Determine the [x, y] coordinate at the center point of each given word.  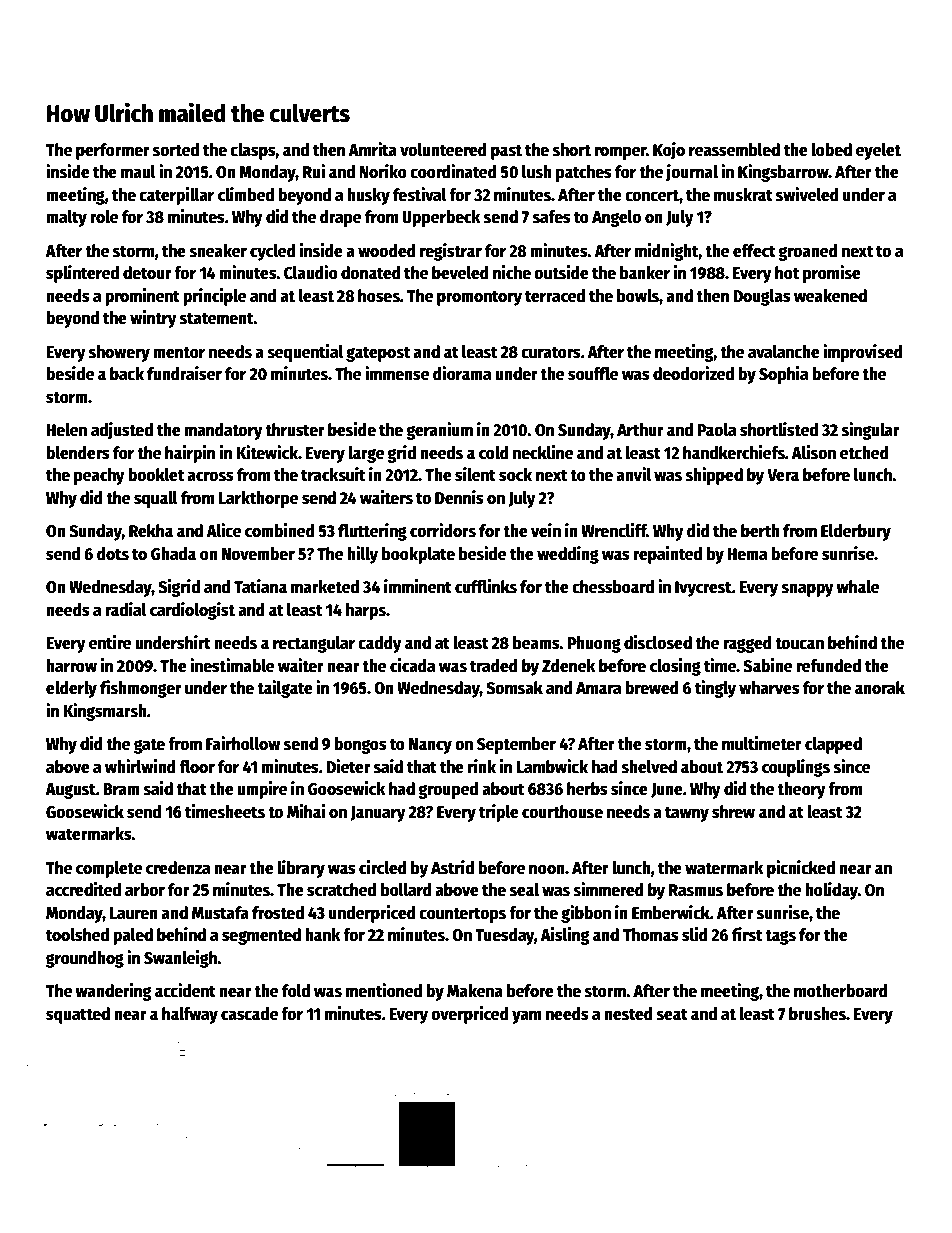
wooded [387, 251]
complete [109, 869]
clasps [253, 151]
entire [110, 642]
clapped [833, 745]
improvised [863, 353]
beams [536, 643]
